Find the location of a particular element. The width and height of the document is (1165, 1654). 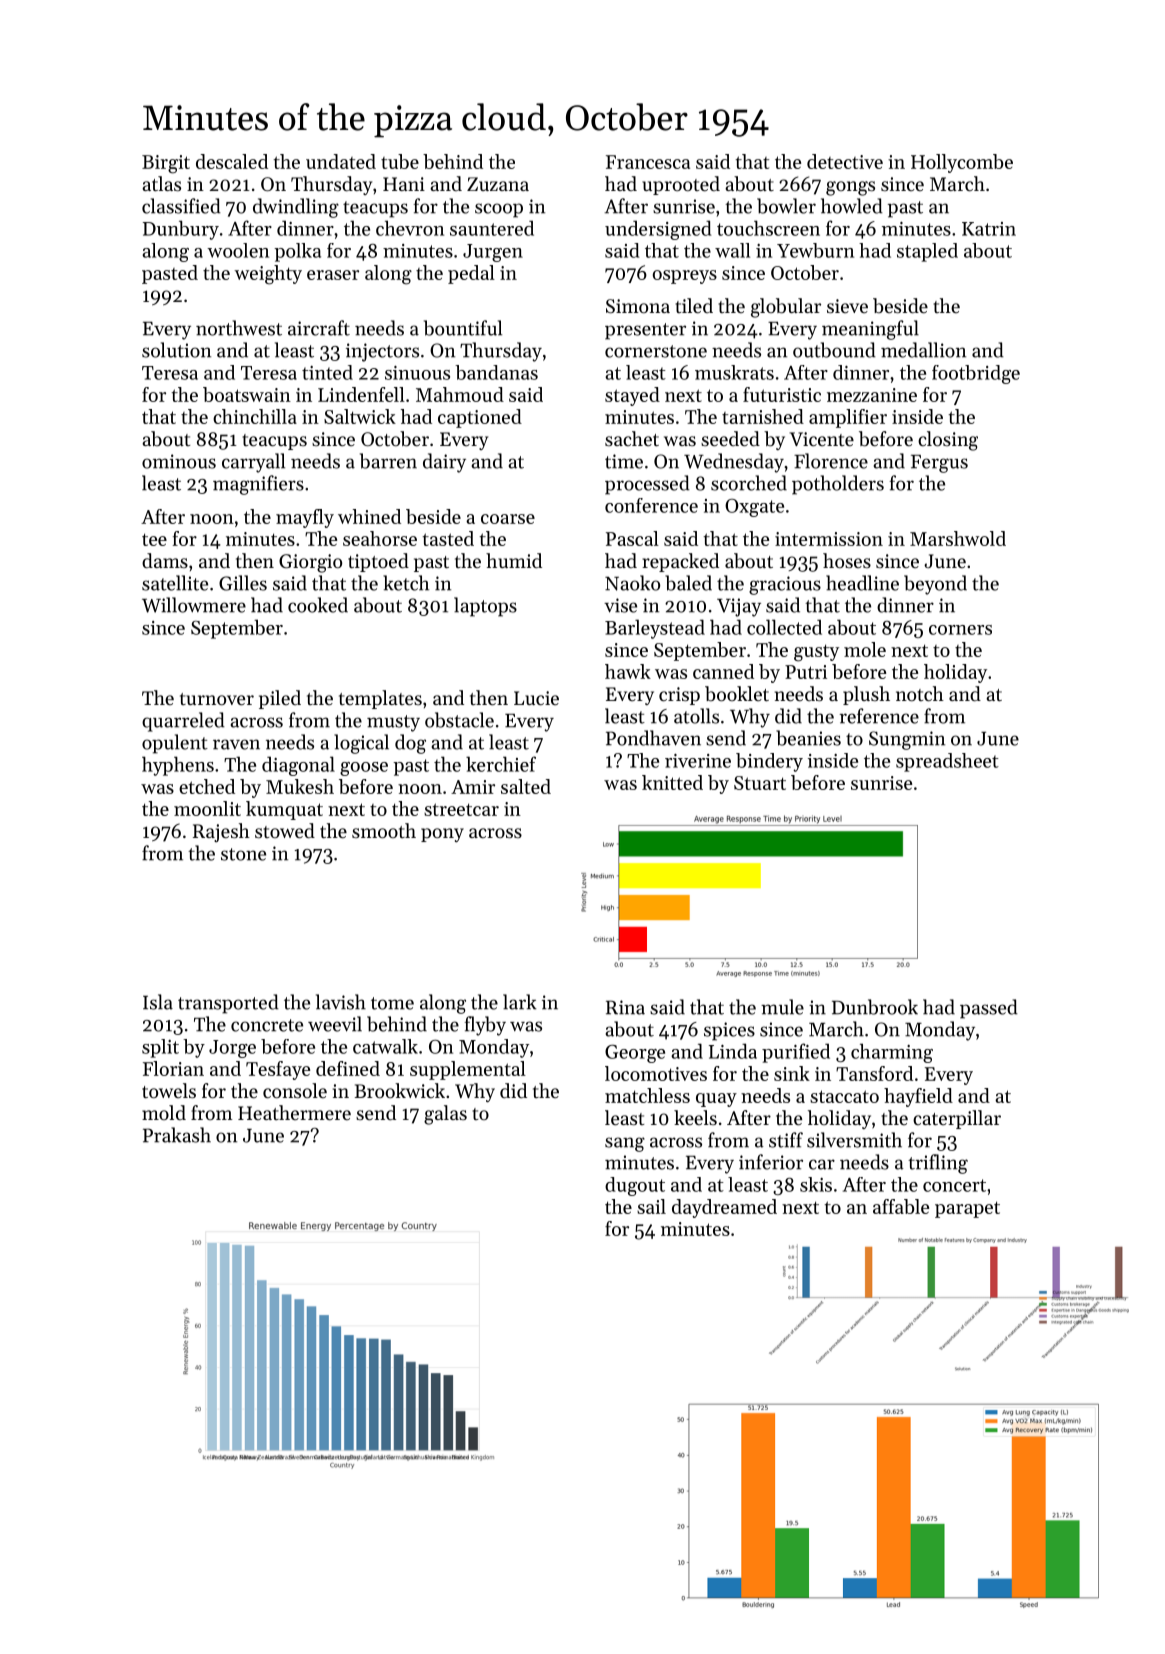

skis is located at coordinates (816, 1184).
